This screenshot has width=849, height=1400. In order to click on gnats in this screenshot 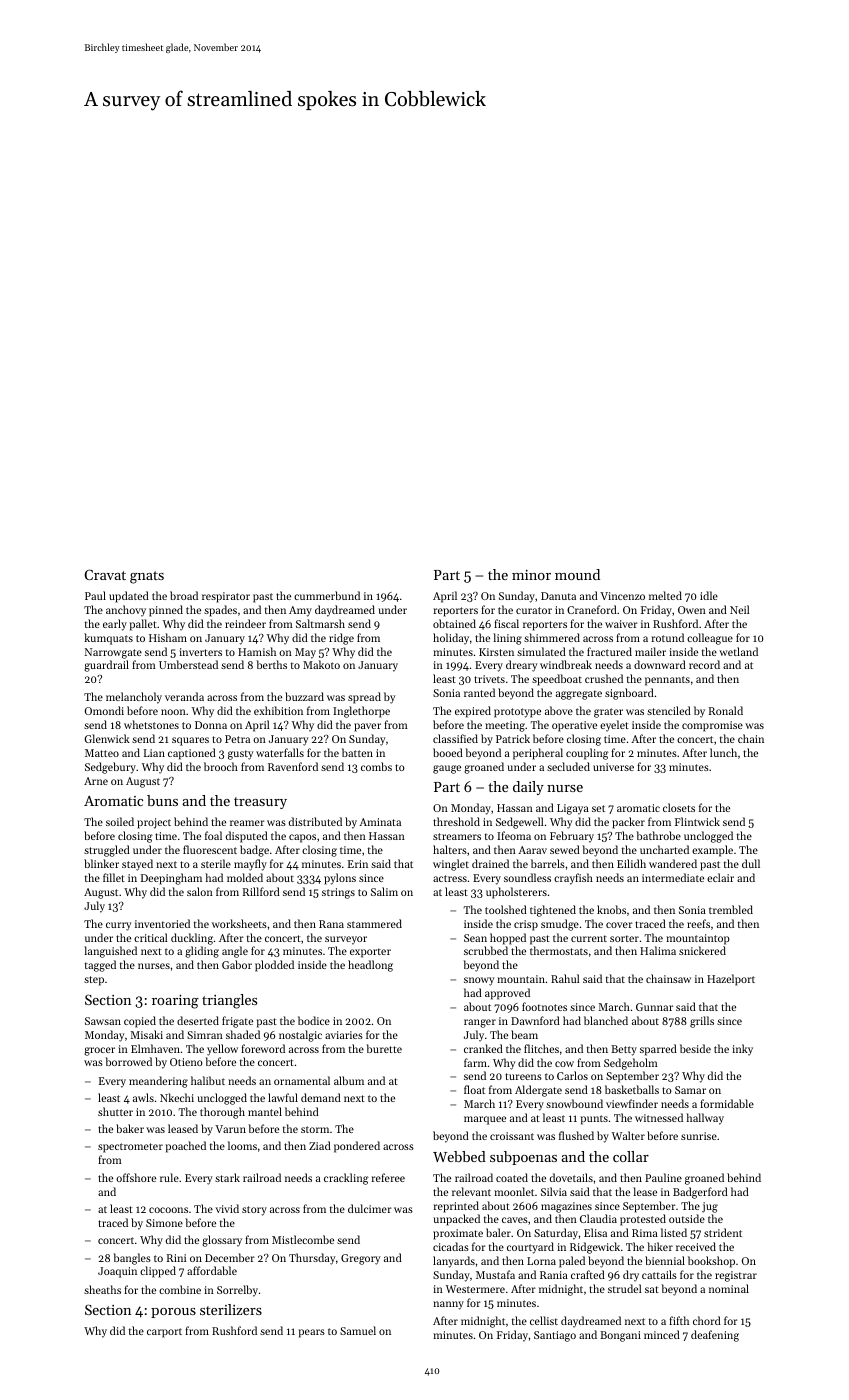, I will do `click(147, 577)`.
